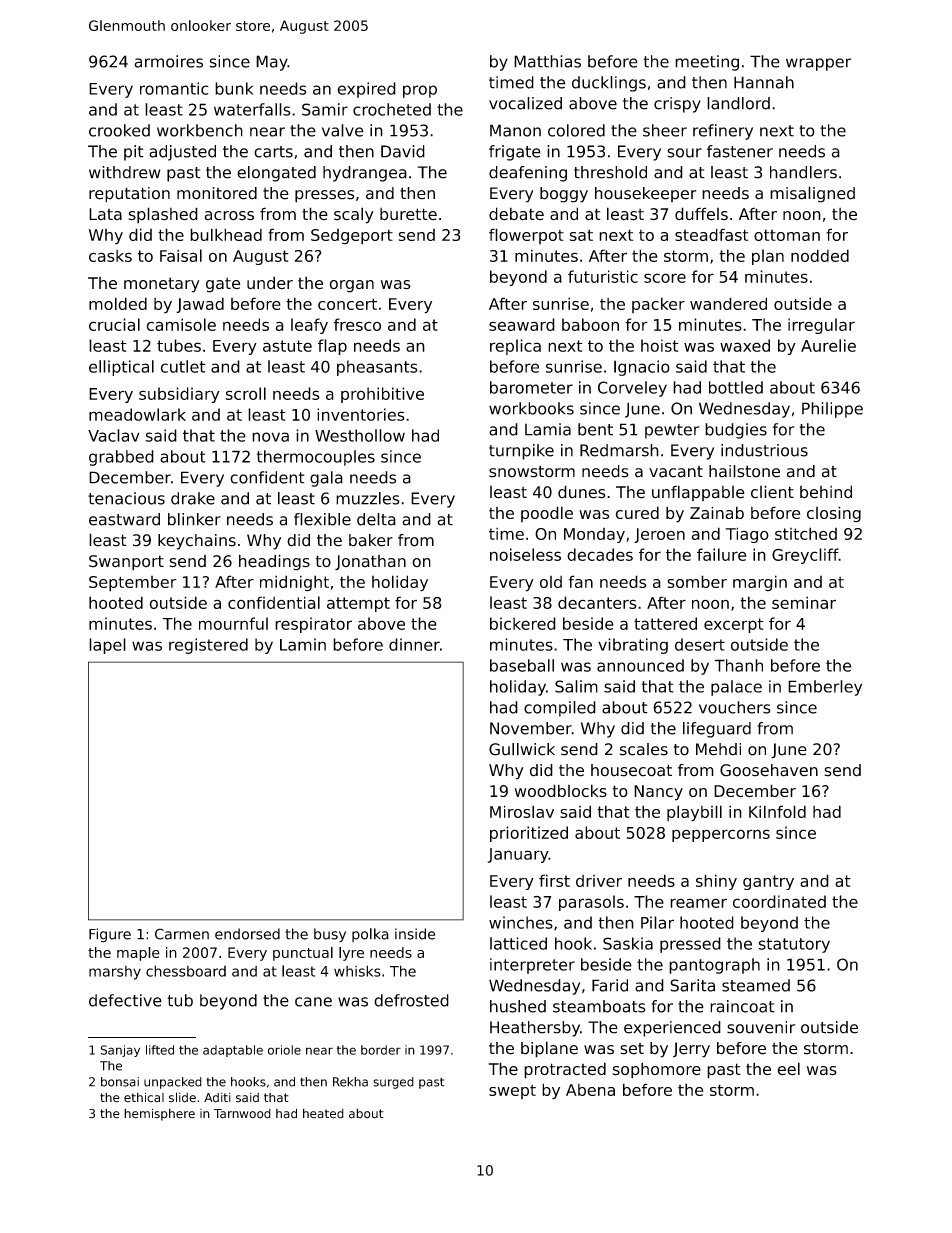  I want to click on prioritized, so click(529, 834).
